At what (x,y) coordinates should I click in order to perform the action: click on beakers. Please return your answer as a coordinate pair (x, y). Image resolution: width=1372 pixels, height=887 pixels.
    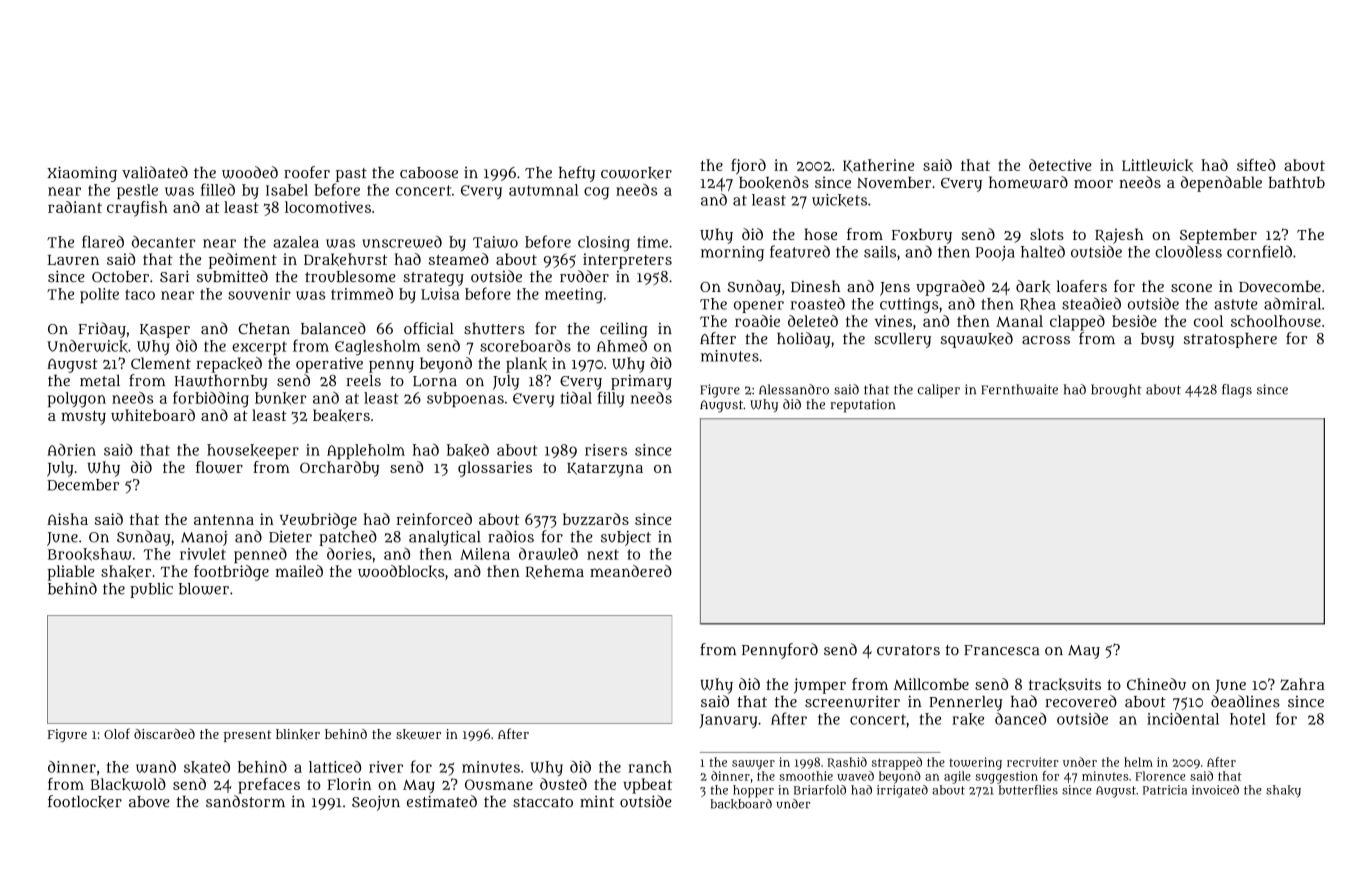
    Looking at the image, I should click on (341, 415).
